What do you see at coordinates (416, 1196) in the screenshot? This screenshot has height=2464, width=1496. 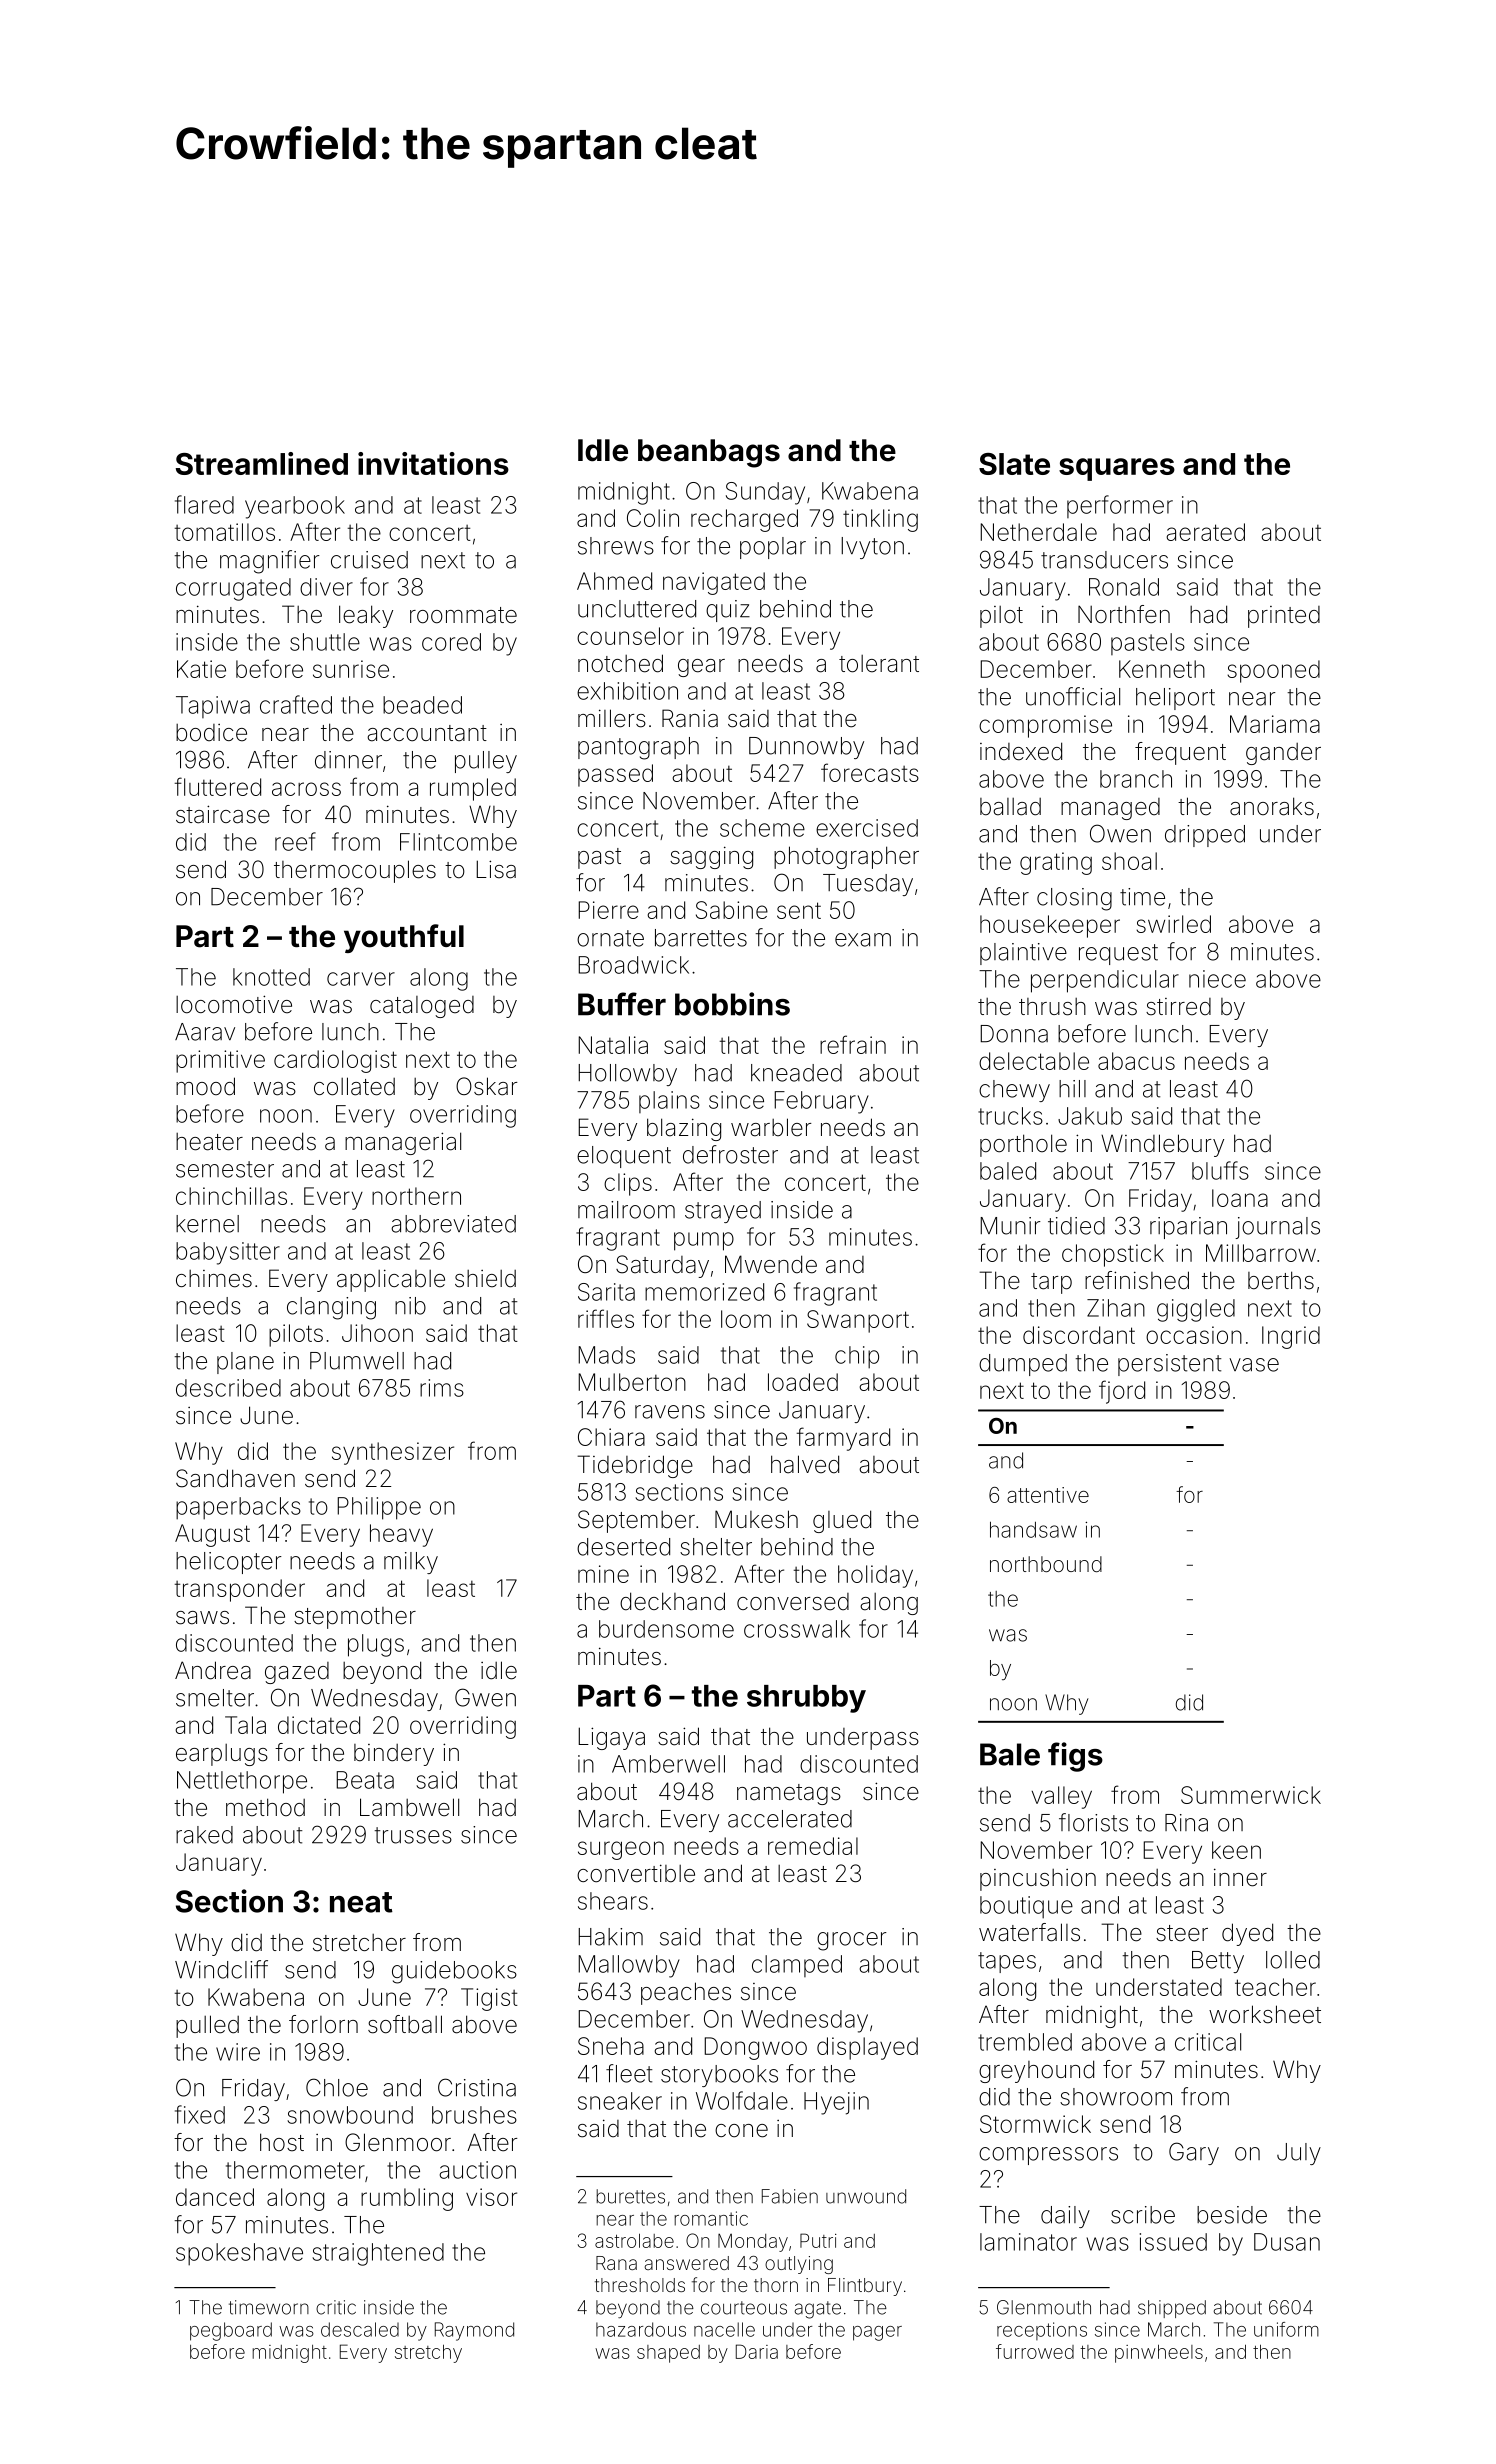 I see `northern` at bounding box center [416, 1196].
